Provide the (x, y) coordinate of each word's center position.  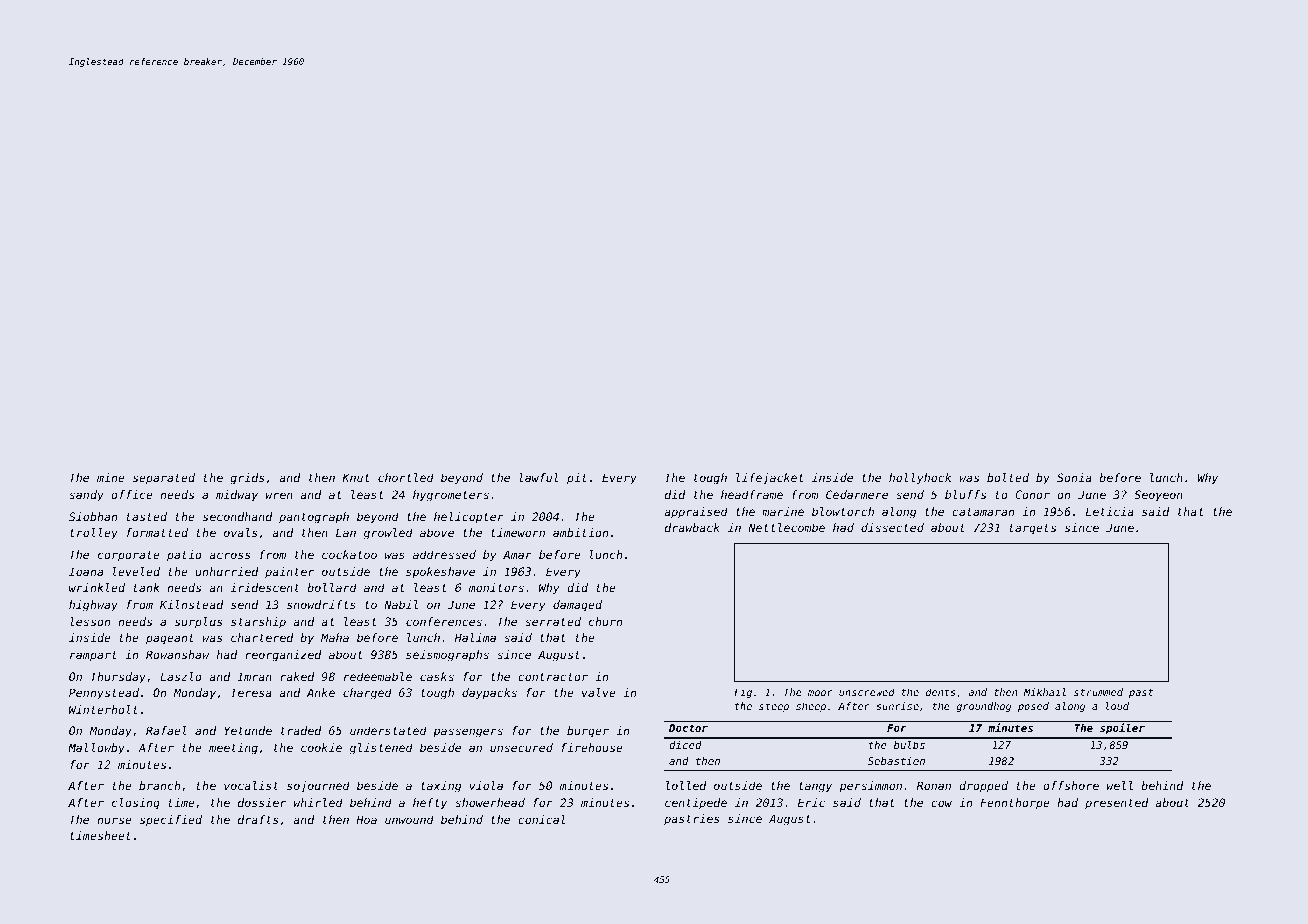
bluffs (965, 494)
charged (367, 694)
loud (1117, 706)
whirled (318, 802)
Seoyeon (1158, 496)
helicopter (469, 518)
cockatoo (349, 554)
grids (247, 479)
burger (588, 732)
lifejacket (770, 479)
